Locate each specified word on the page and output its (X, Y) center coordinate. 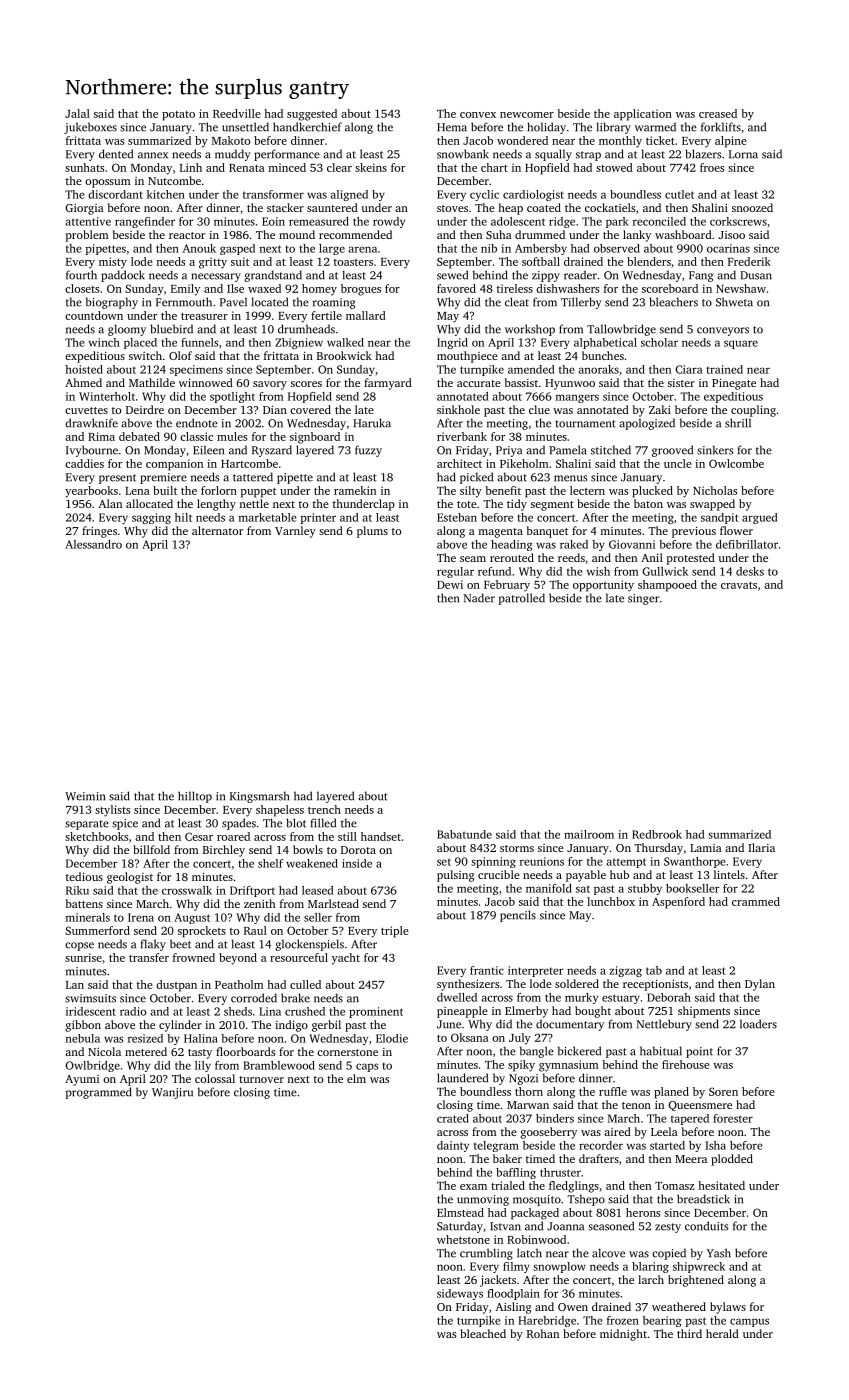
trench (324, 809)
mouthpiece (467, 357)
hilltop (195, 797)
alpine (730, 142)
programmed (99, 1093)
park (617, 222)
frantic (487, 970)
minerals (88, 917)
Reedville (236, 113)
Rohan (543, 1333)
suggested (312, 115)
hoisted (84, 369)
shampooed (667, 586)
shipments (704, 1012)
